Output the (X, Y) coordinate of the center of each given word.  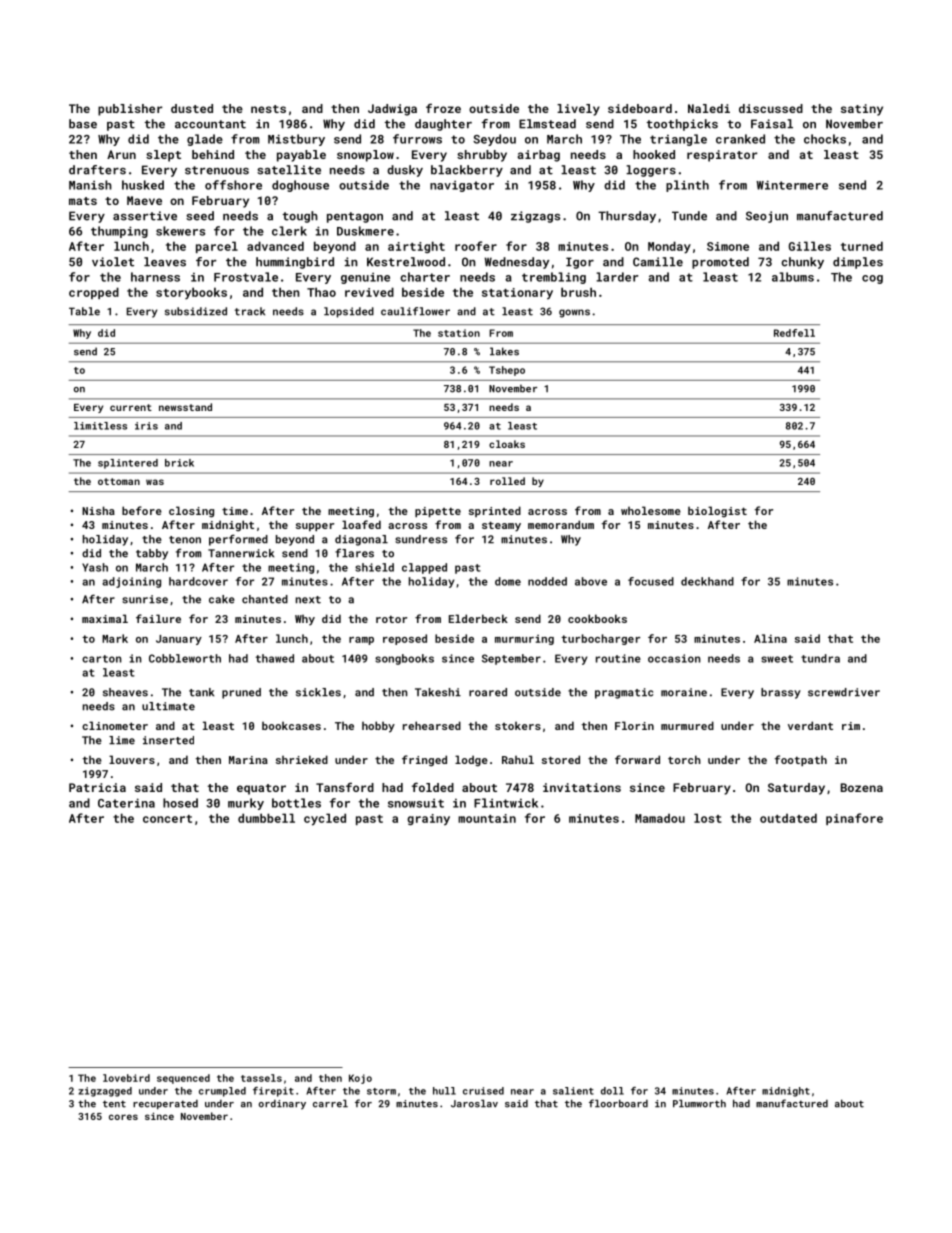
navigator (462, 186)
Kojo (360, 1079)
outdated (788, 818)
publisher (130, 110)
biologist (717, 512)
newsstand (185, 407)
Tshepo (507, 371)
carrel (330, 1103)
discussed (771, 108)
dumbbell (266, 818)
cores (123, 1117)
